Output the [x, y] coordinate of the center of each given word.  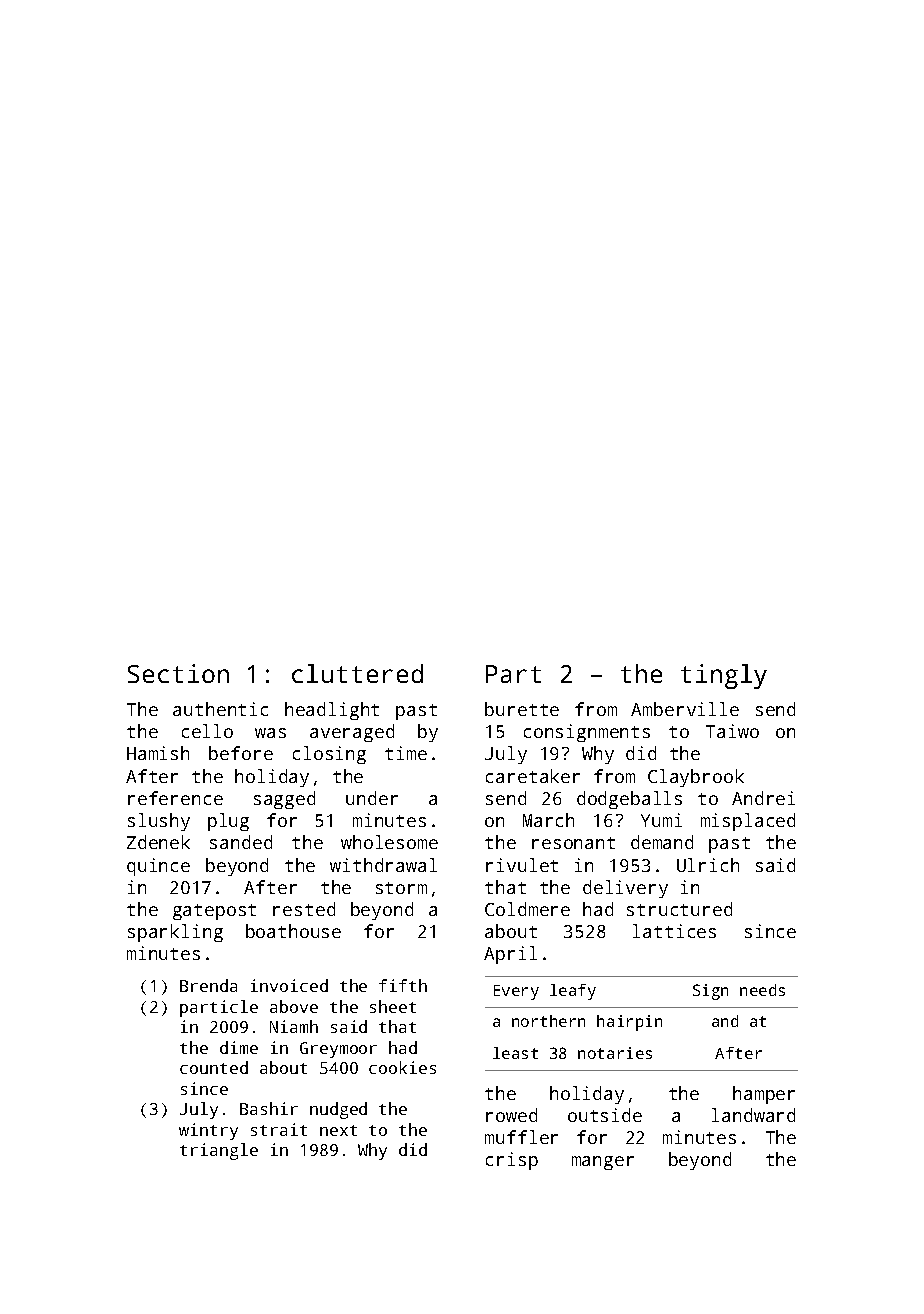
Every [516, 992]
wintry [208, 1131]
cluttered [357, 673]
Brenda [208, 985]
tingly [724, 676]
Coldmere [527, 909]
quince [158, 867]
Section [178, 673]
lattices [674, 931]
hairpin [629, 1023]
